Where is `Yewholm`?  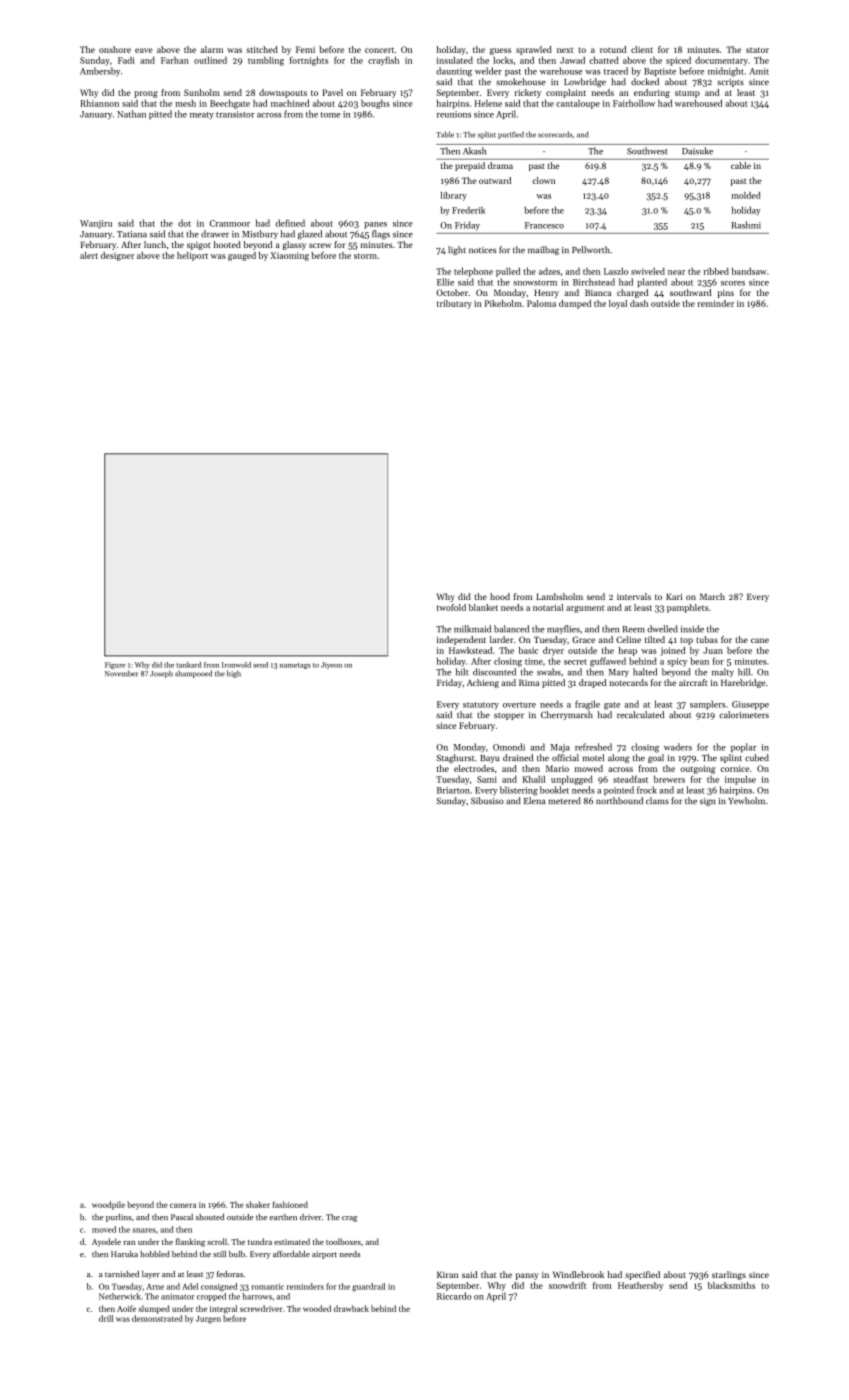
Yewholm is located at coordinates (746, 800).
